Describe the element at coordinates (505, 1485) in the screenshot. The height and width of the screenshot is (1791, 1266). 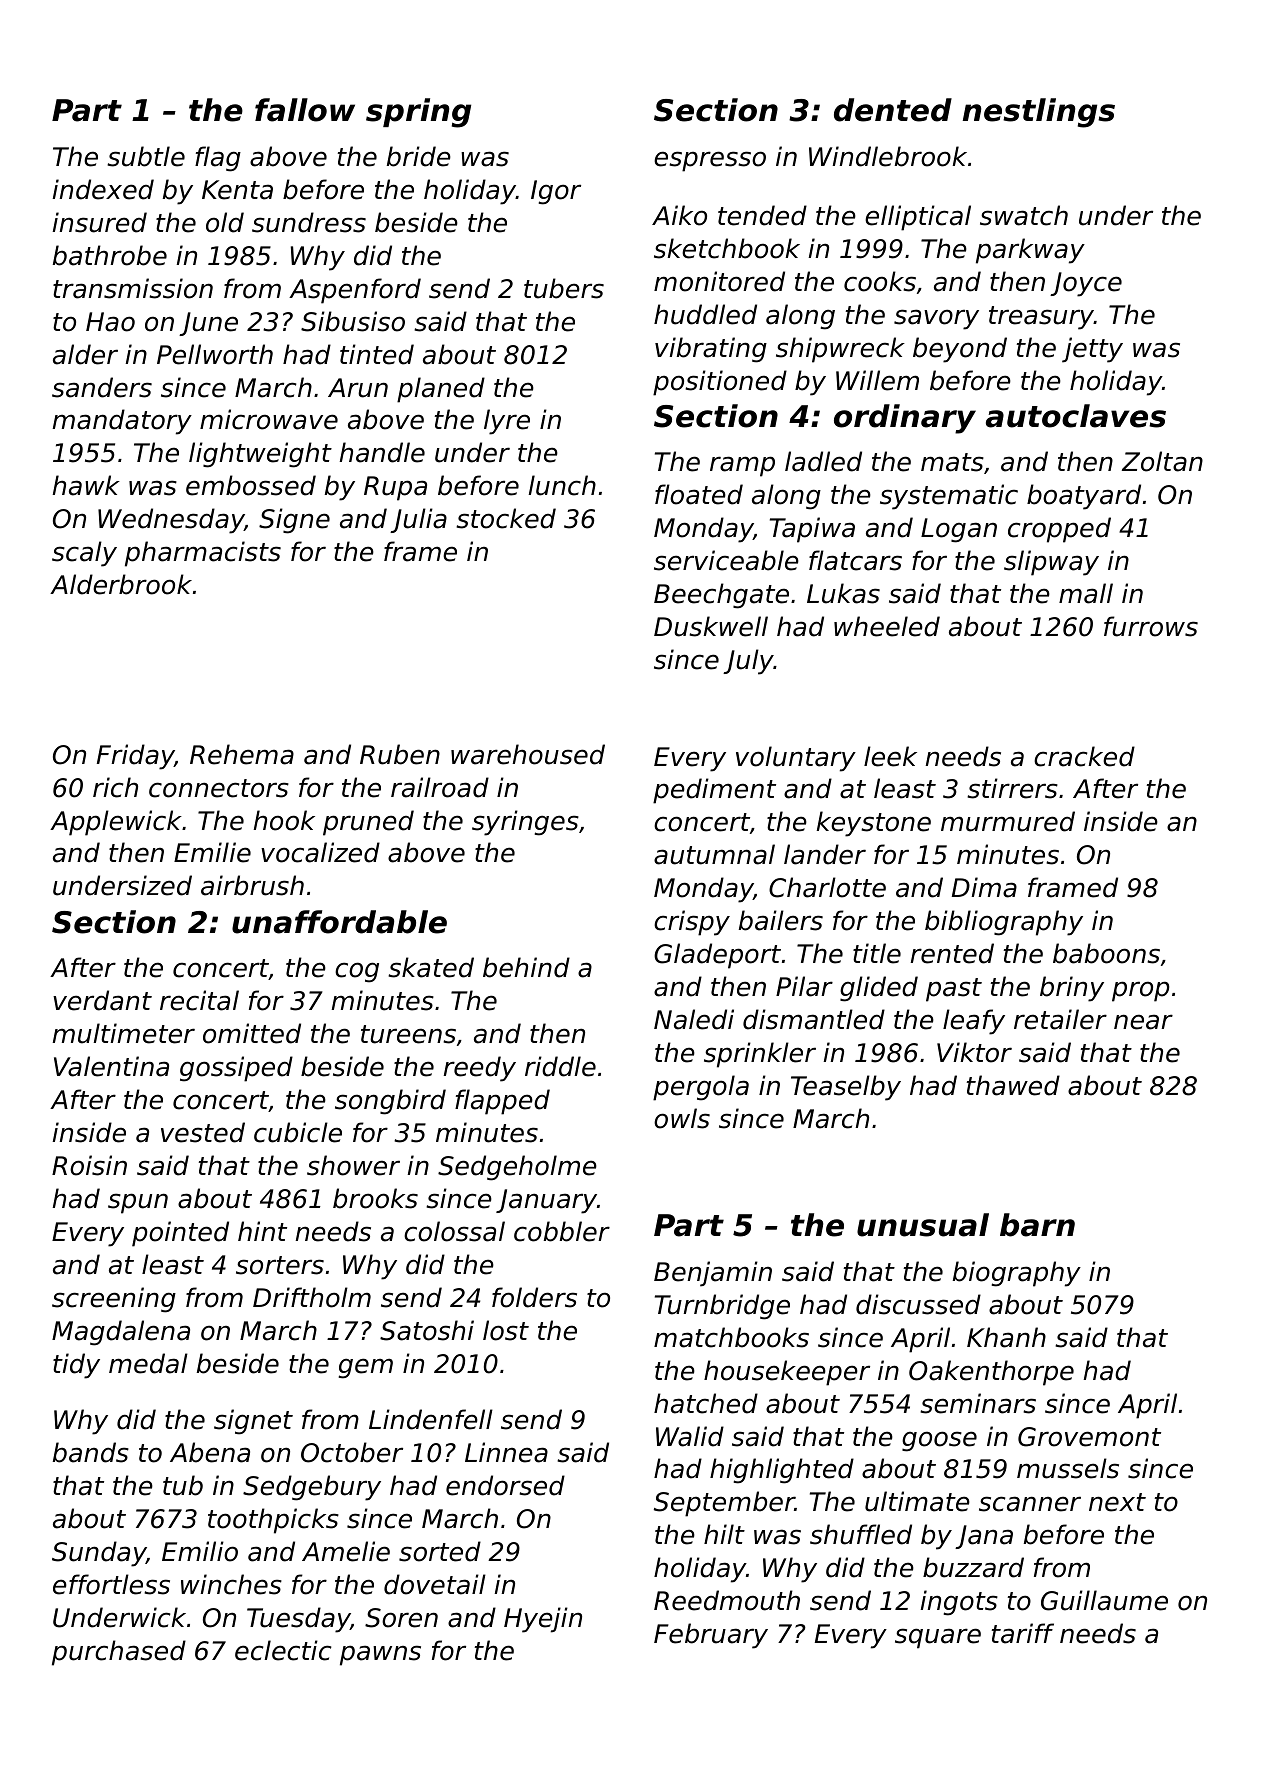
I see `endorsed` at that location.
